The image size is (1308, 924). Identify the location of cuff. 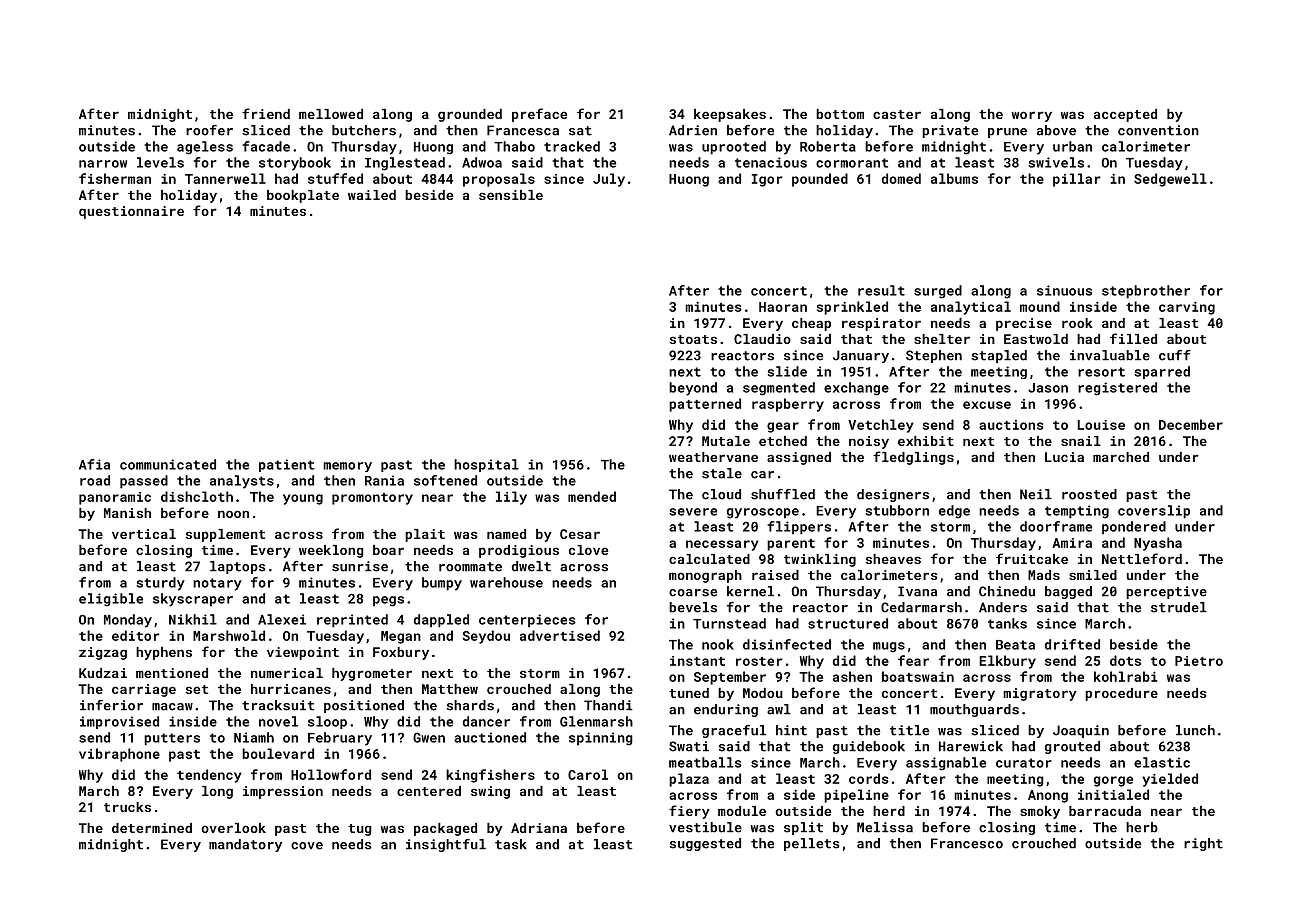
(1175, 355).
